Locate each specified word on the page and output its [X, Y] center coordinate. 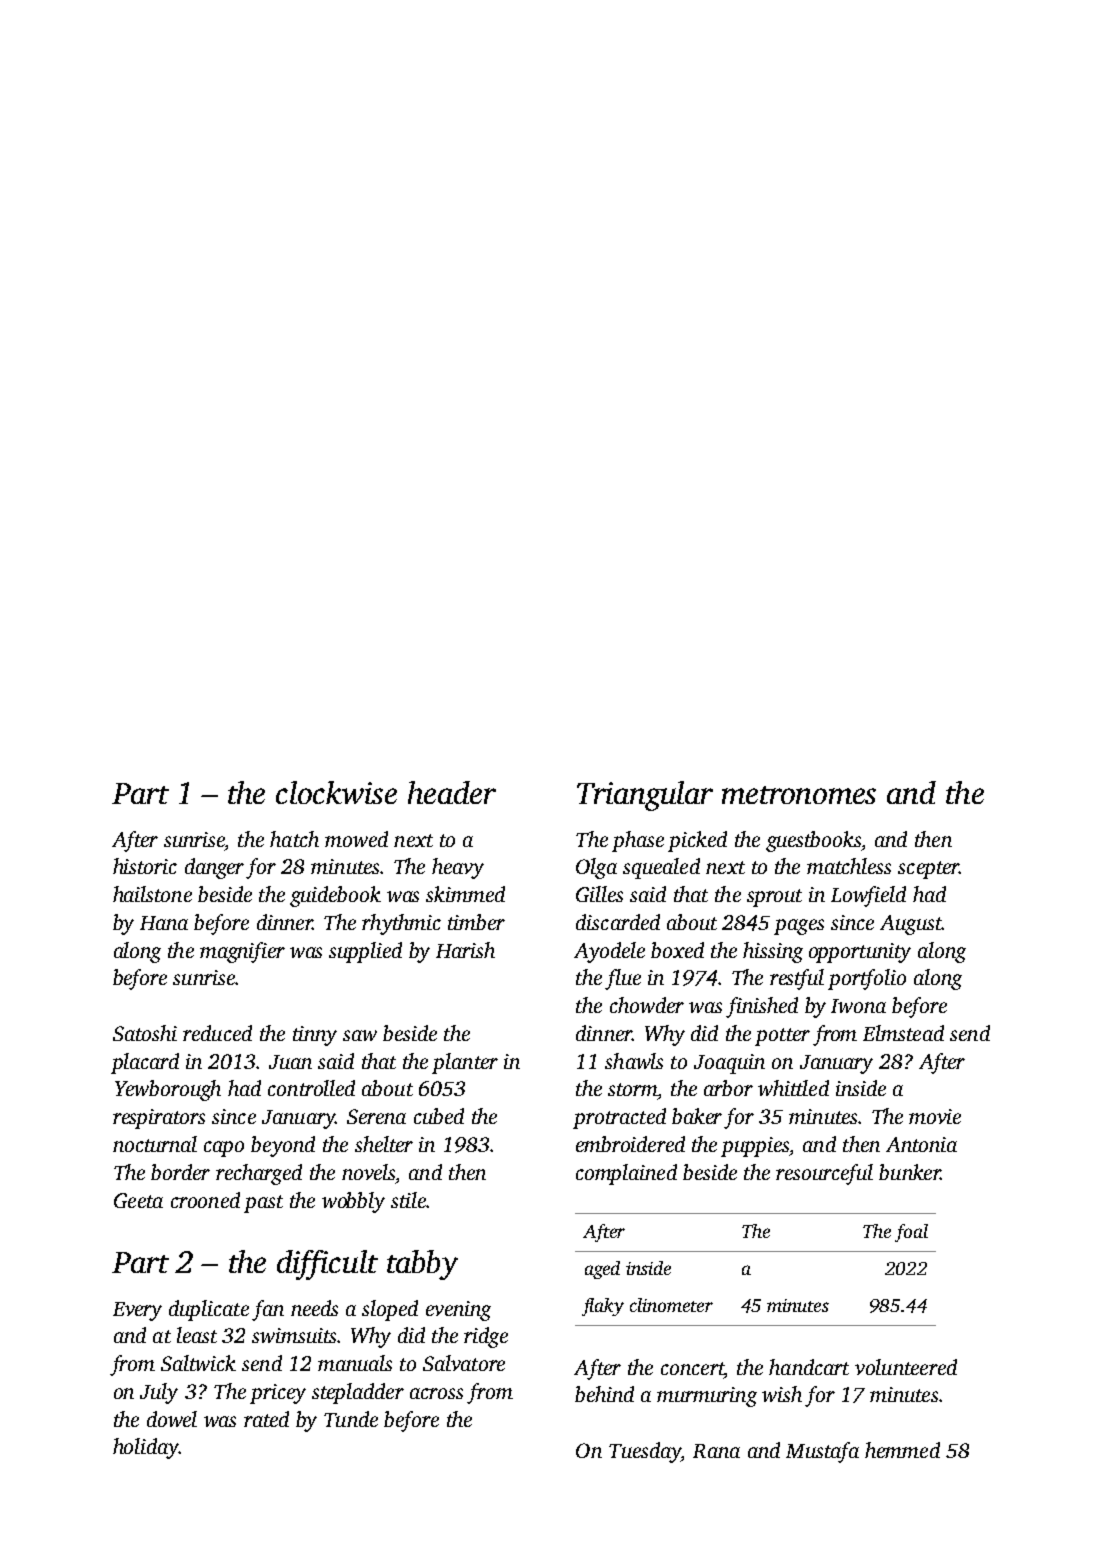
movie [935, 1116]
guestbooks [813, 841]
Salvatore [464, 1363]
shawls [634, 1061]
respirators [159, 1119]
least [197, 1335]
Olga [596, 868]
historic [145, 866]
